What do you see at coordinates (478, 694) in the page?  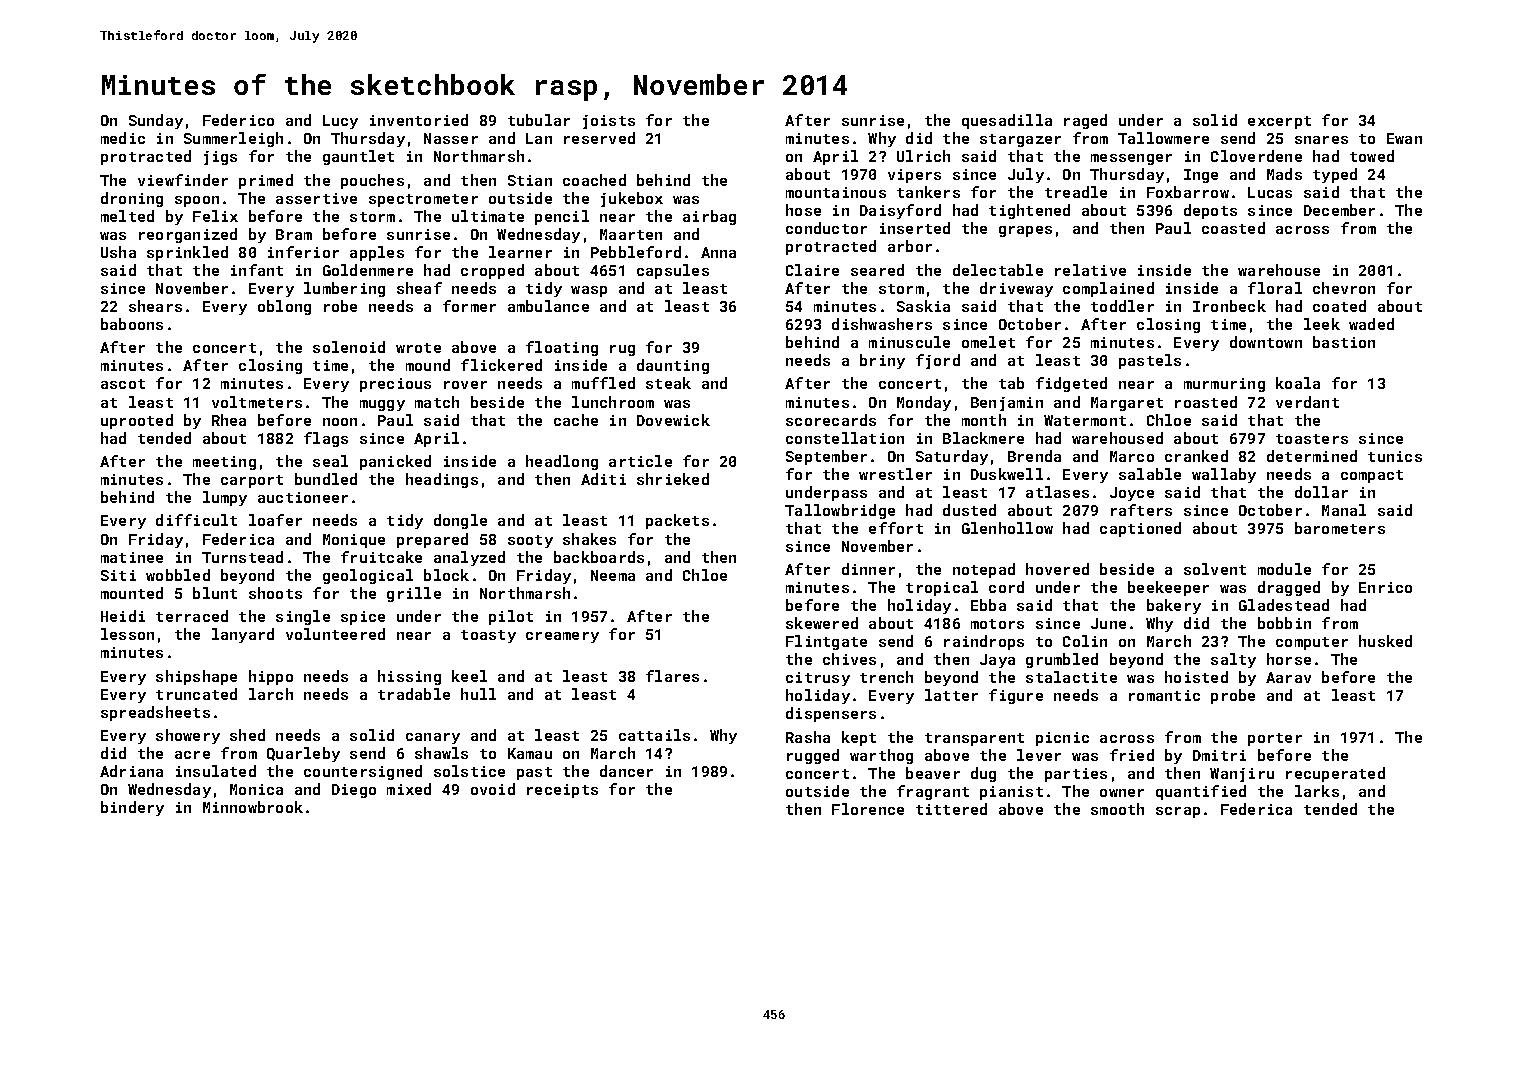 I see `hull` at bounding box center [478, 694].
